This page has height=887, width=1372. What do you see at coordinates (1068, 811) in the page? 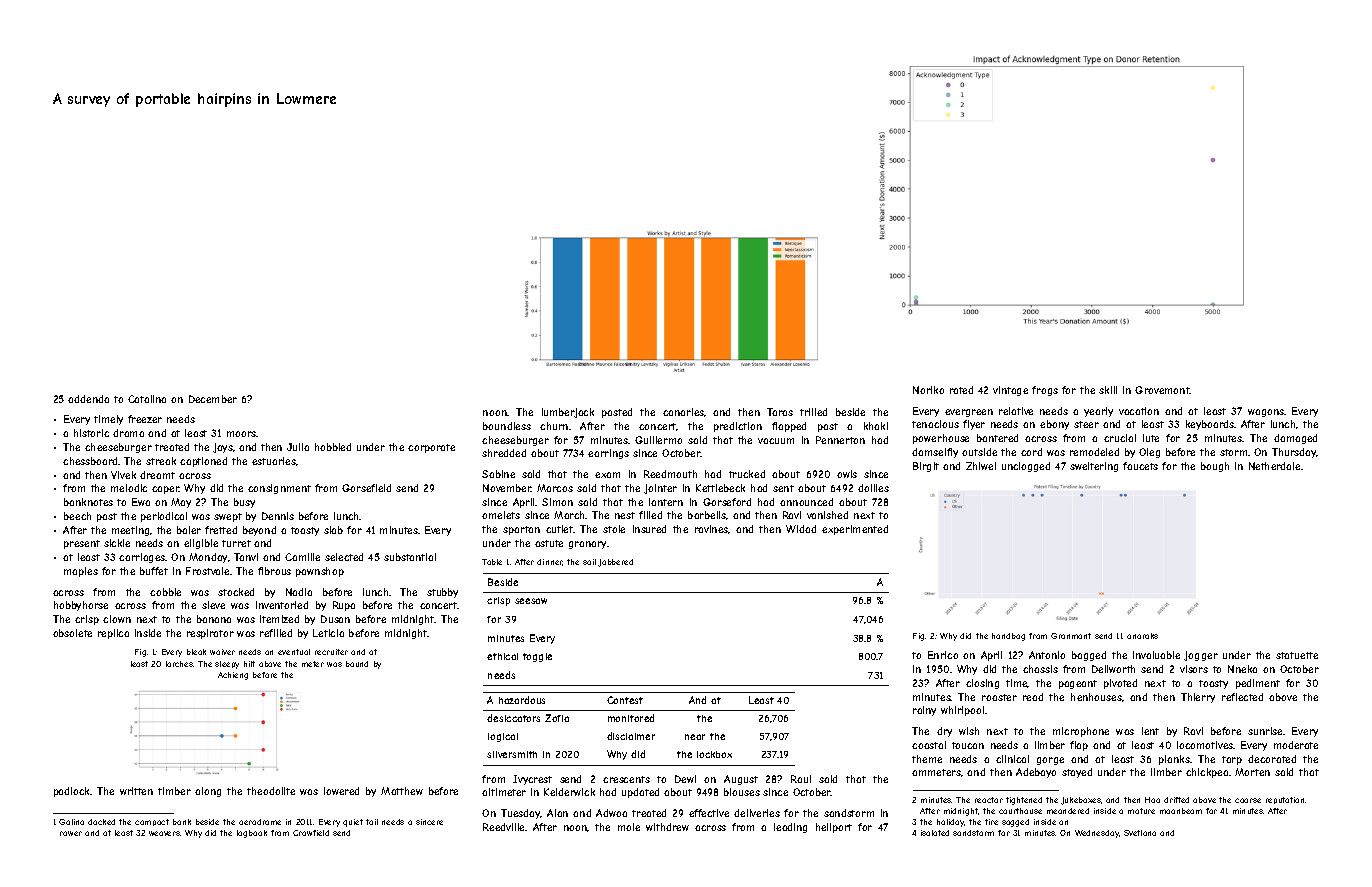
I see `meandered` at bounding box center [1068, 811].
